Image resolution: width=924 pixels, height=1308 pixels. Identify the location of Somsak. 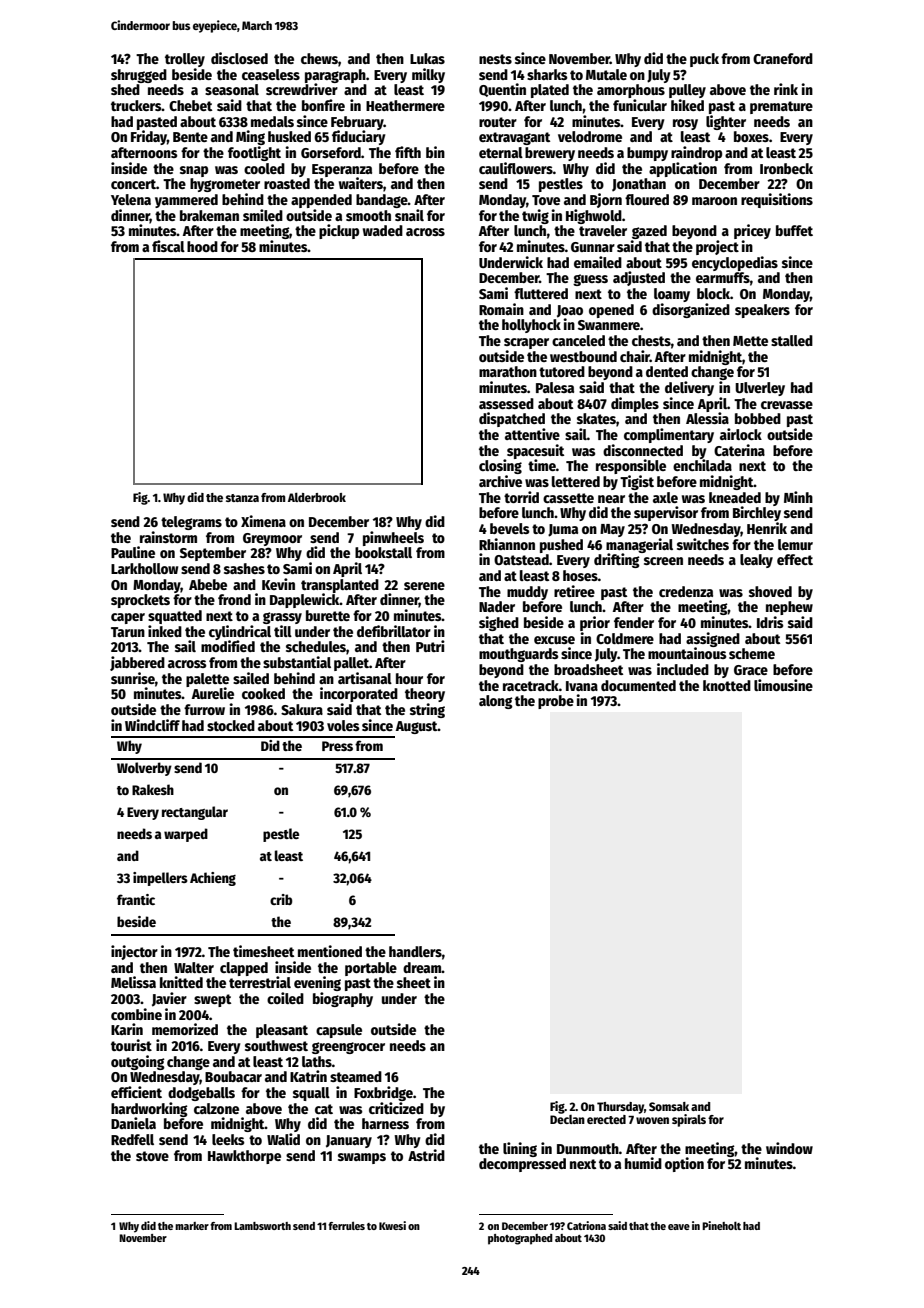
(669, 1106).
